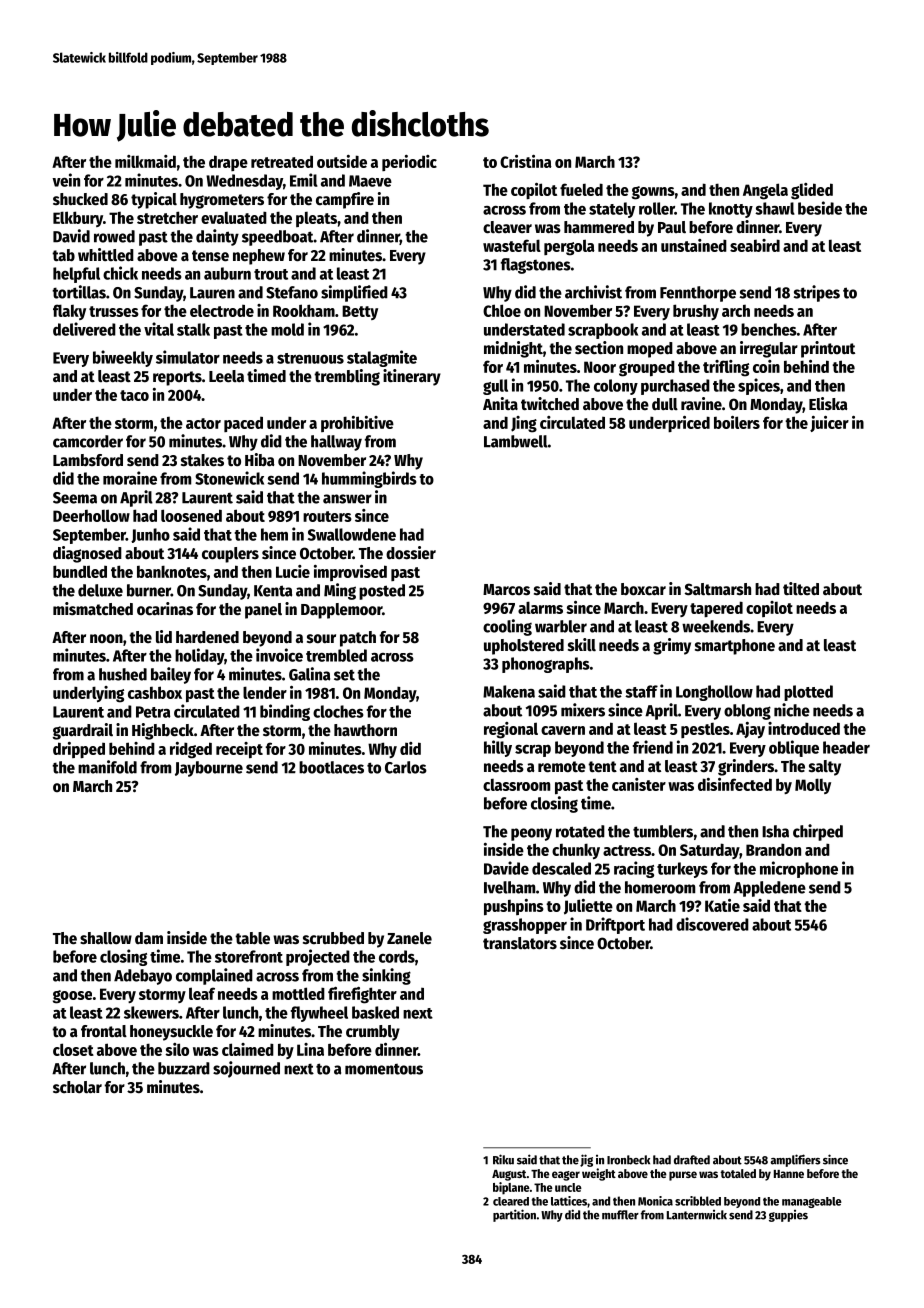  Describe the element at coordinates (91, 515) in the screenshot. I see `Deerhollow` at that location.
